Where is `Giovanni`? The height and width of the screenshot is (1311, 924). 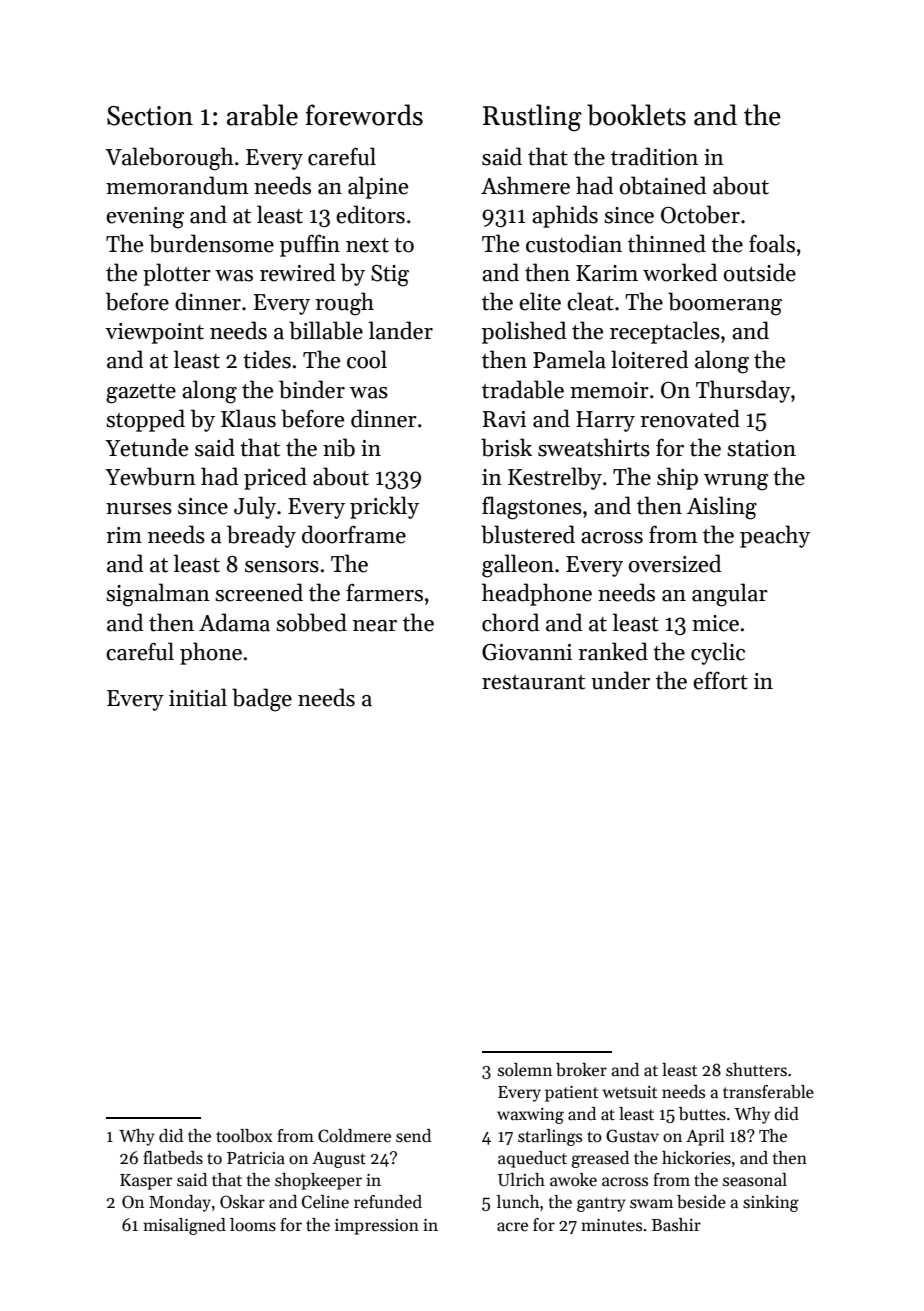
Giovanni is located at coordinates (527, 652).
